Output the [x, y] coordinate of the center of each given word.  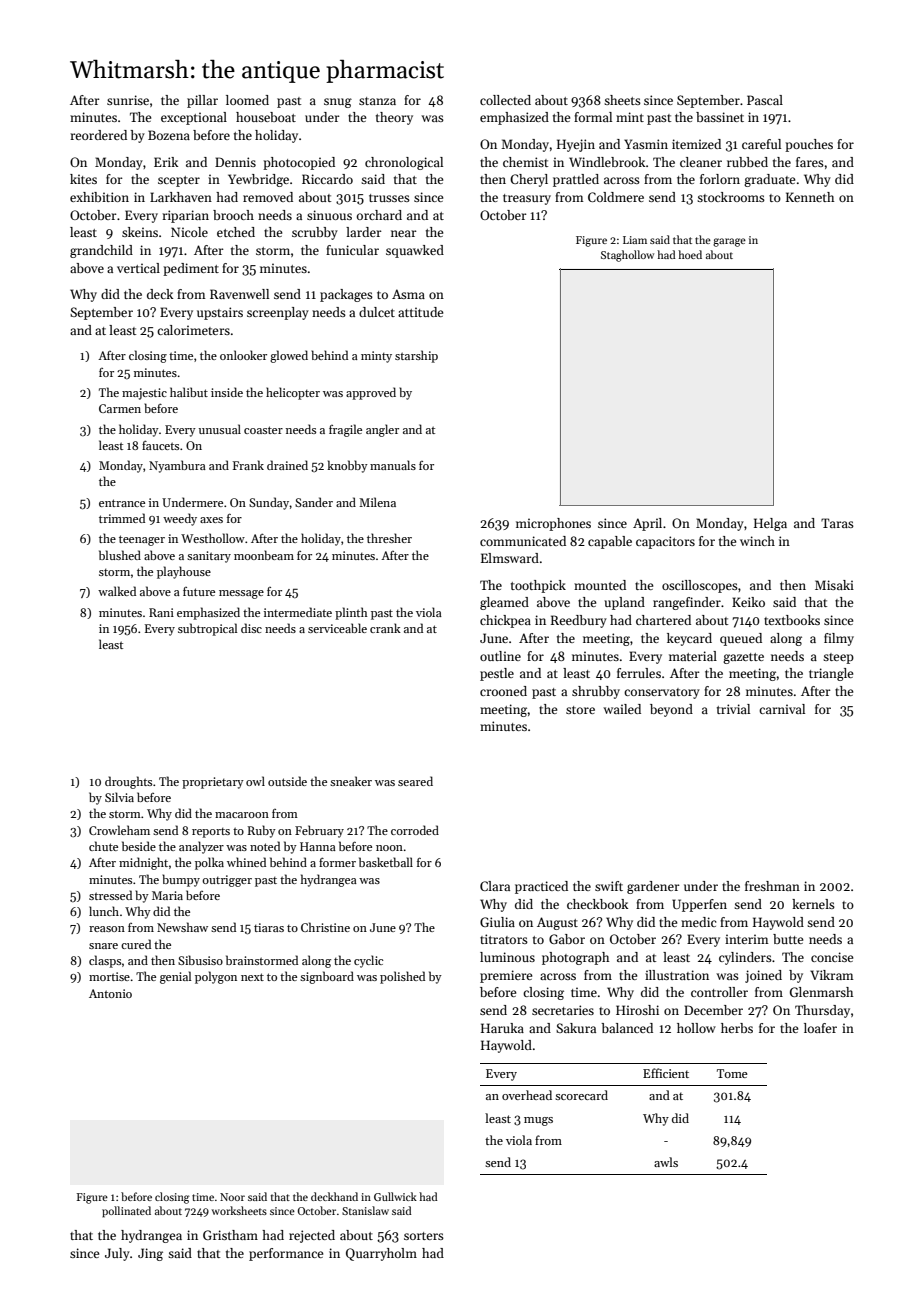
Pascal [765, 100]
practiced [541, 887]
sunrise [128, 100]
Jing [150, 1254]
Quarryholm [381, 1254]
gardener [653, 887]
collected [505, 100]
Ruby [262, 831]
